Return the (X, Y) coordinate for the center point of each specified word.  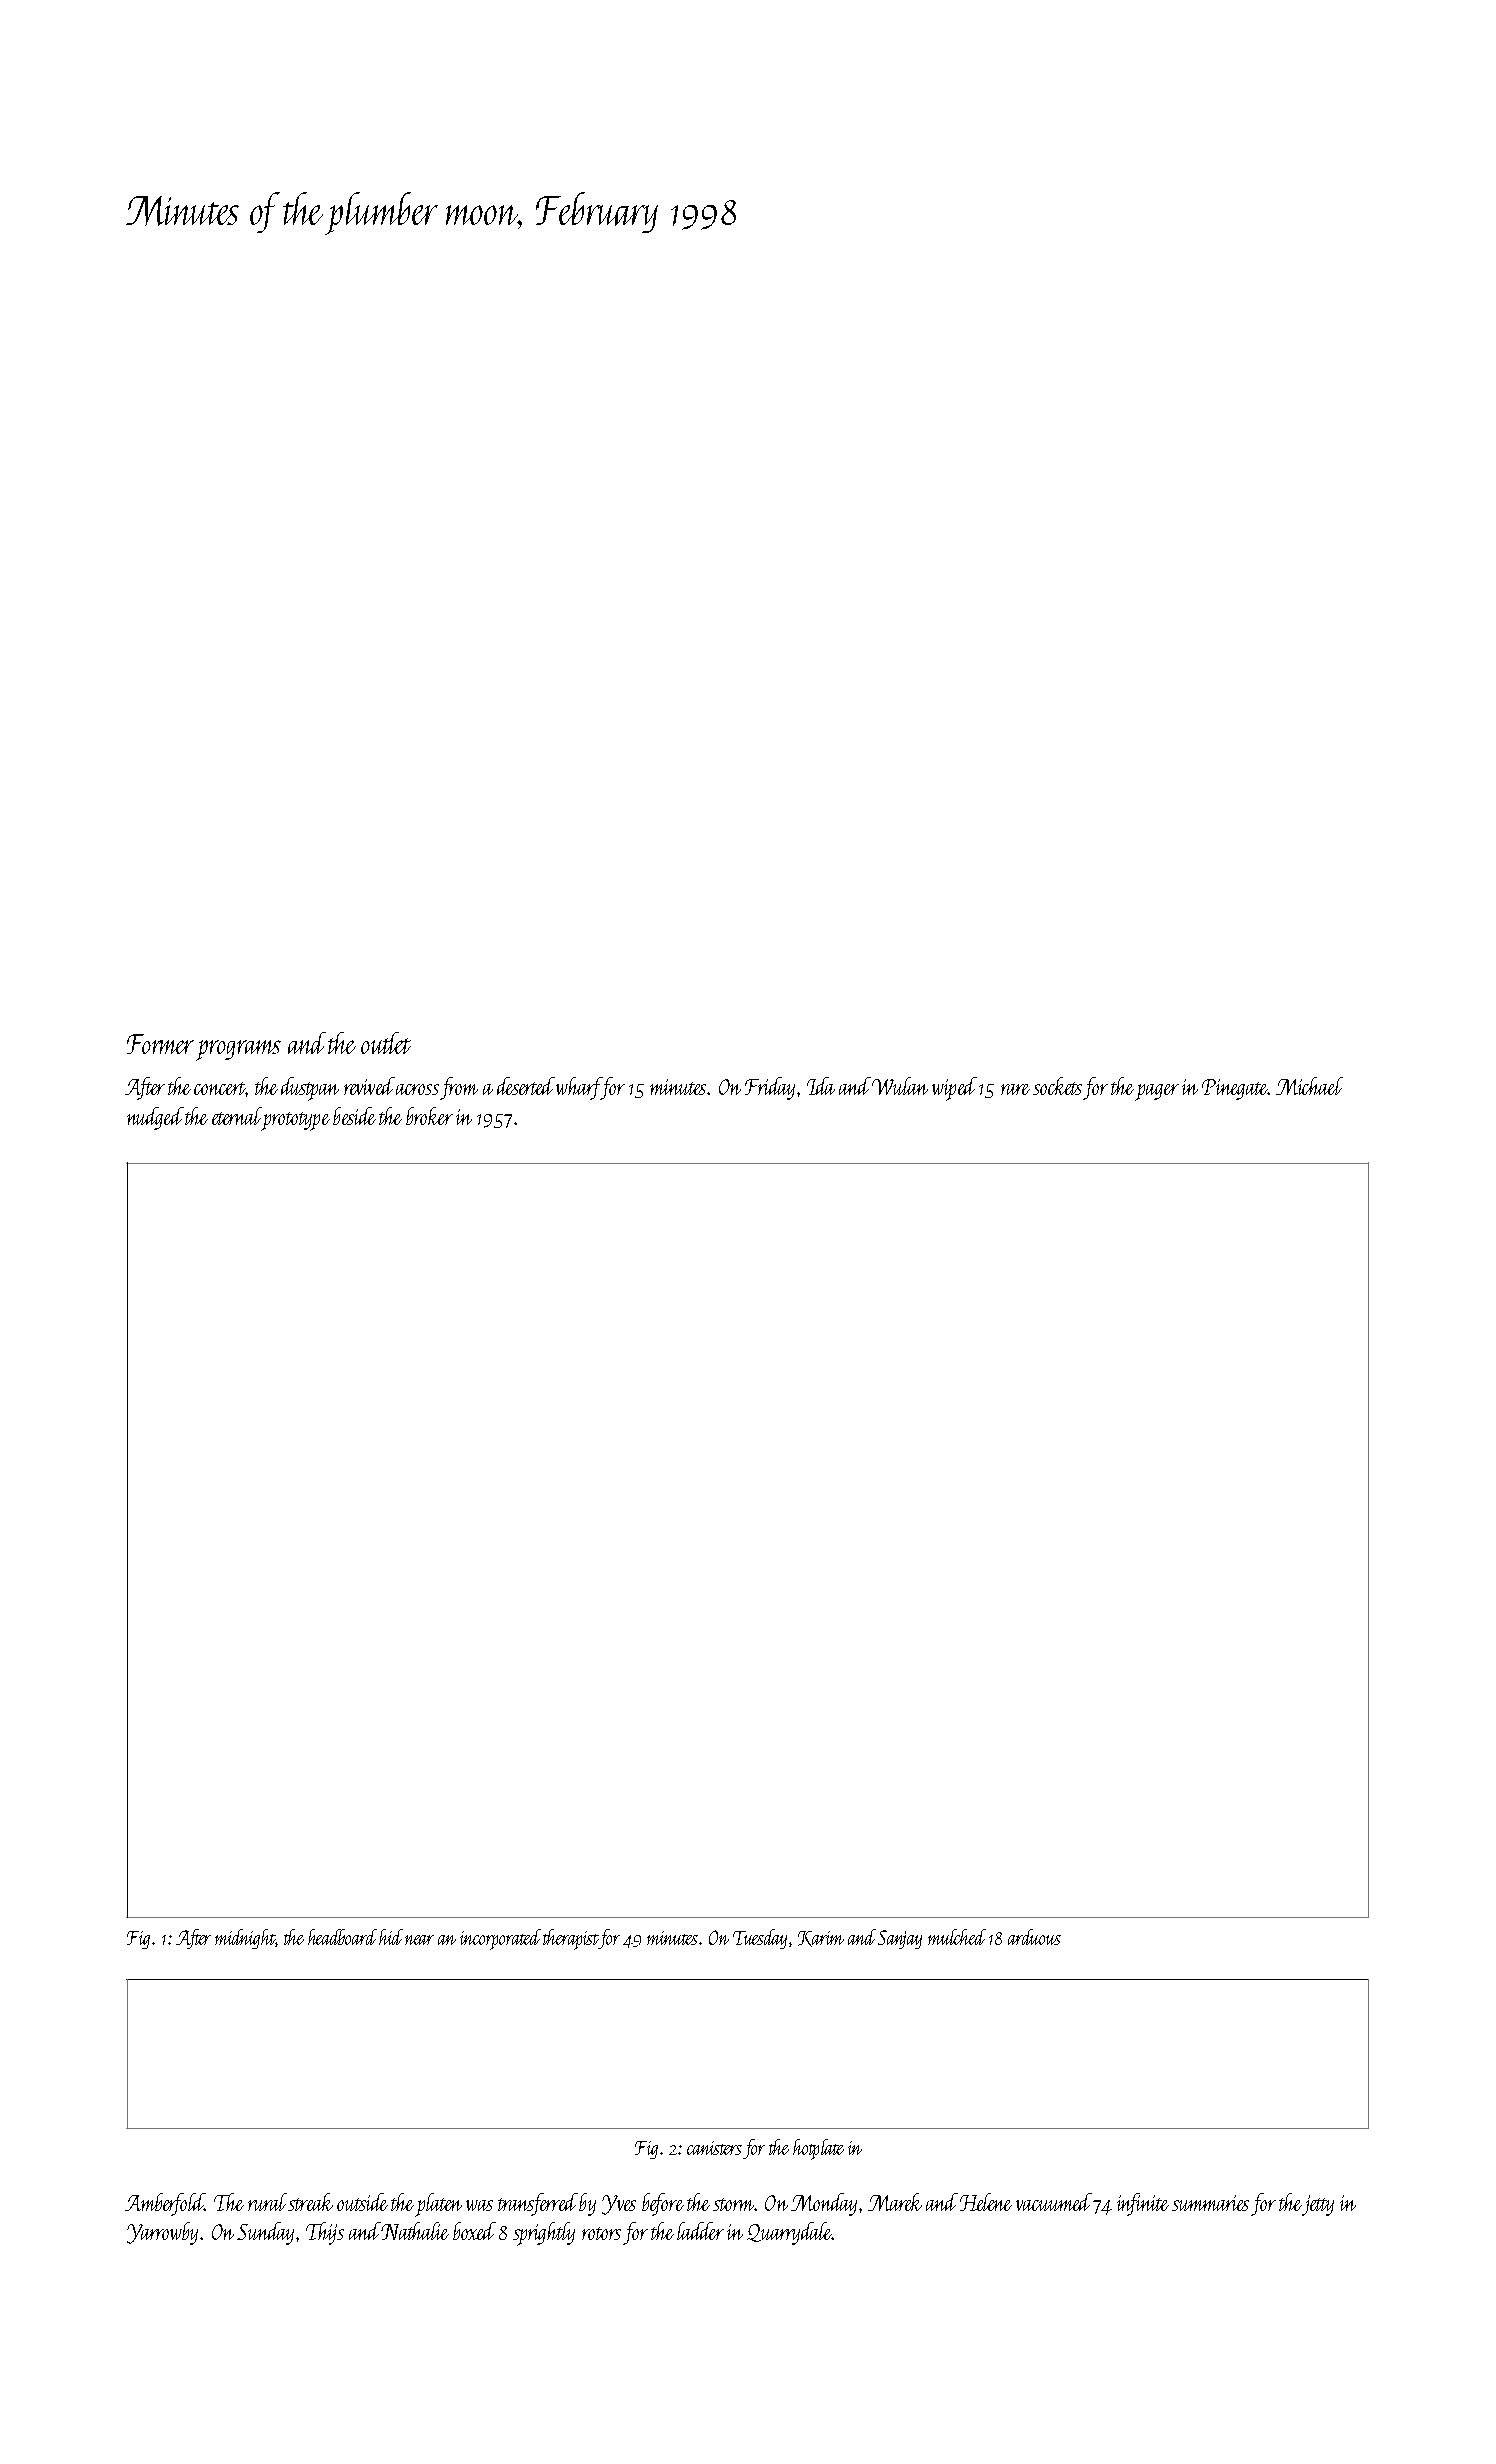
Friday (770, 1088)
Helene (986, 2202)
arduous (1034, 1937)
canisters (714, 2148)
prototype (296, 1121)
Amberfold (165, 2204)
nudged (155, 1118)
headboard (342, 1937)
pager (1157, 1092)
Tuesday (760, 1939)
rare (1015, 1089)
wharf (578, 1088)
